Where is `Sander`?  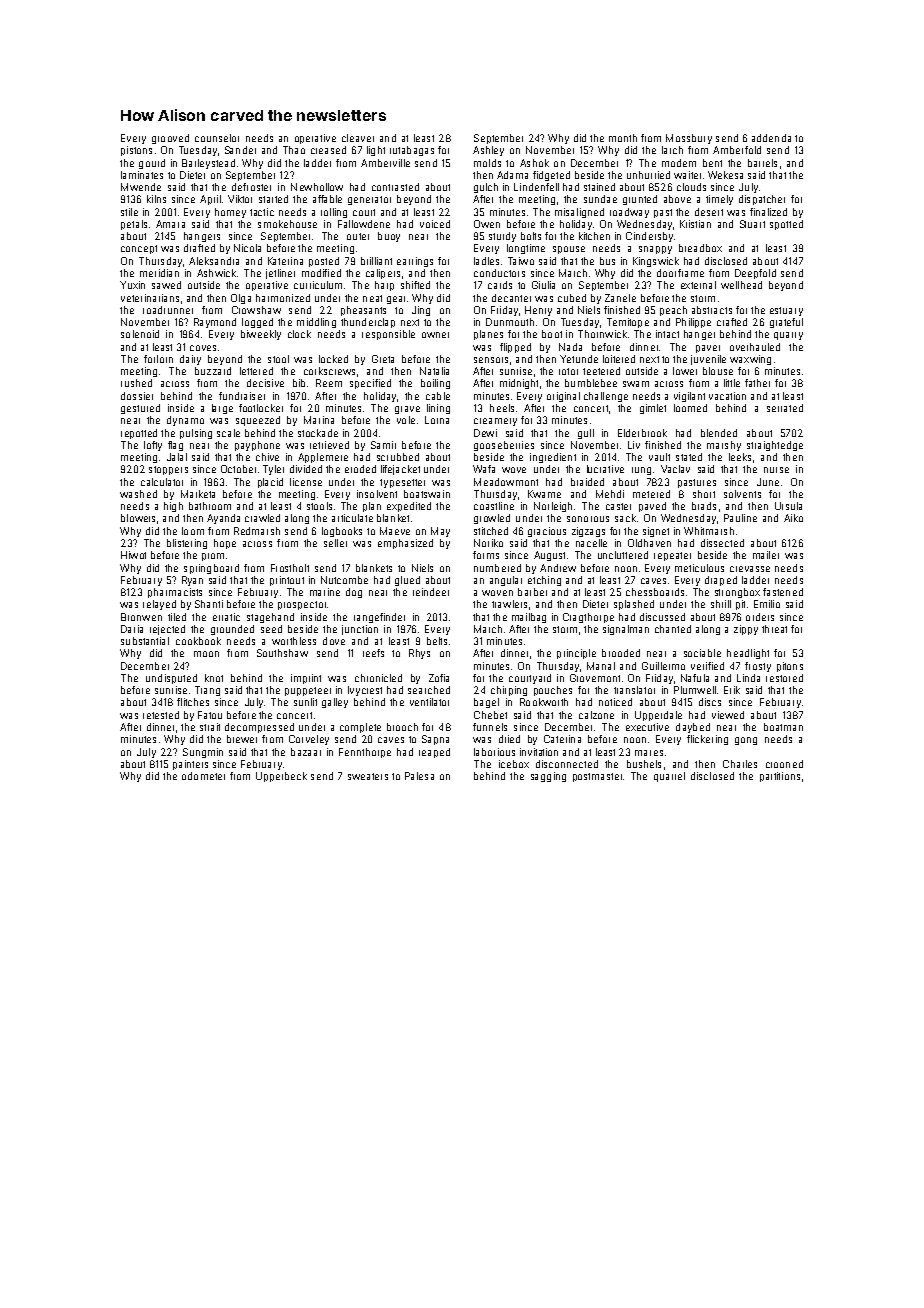
Sander is located at coordinates (240, 150).
